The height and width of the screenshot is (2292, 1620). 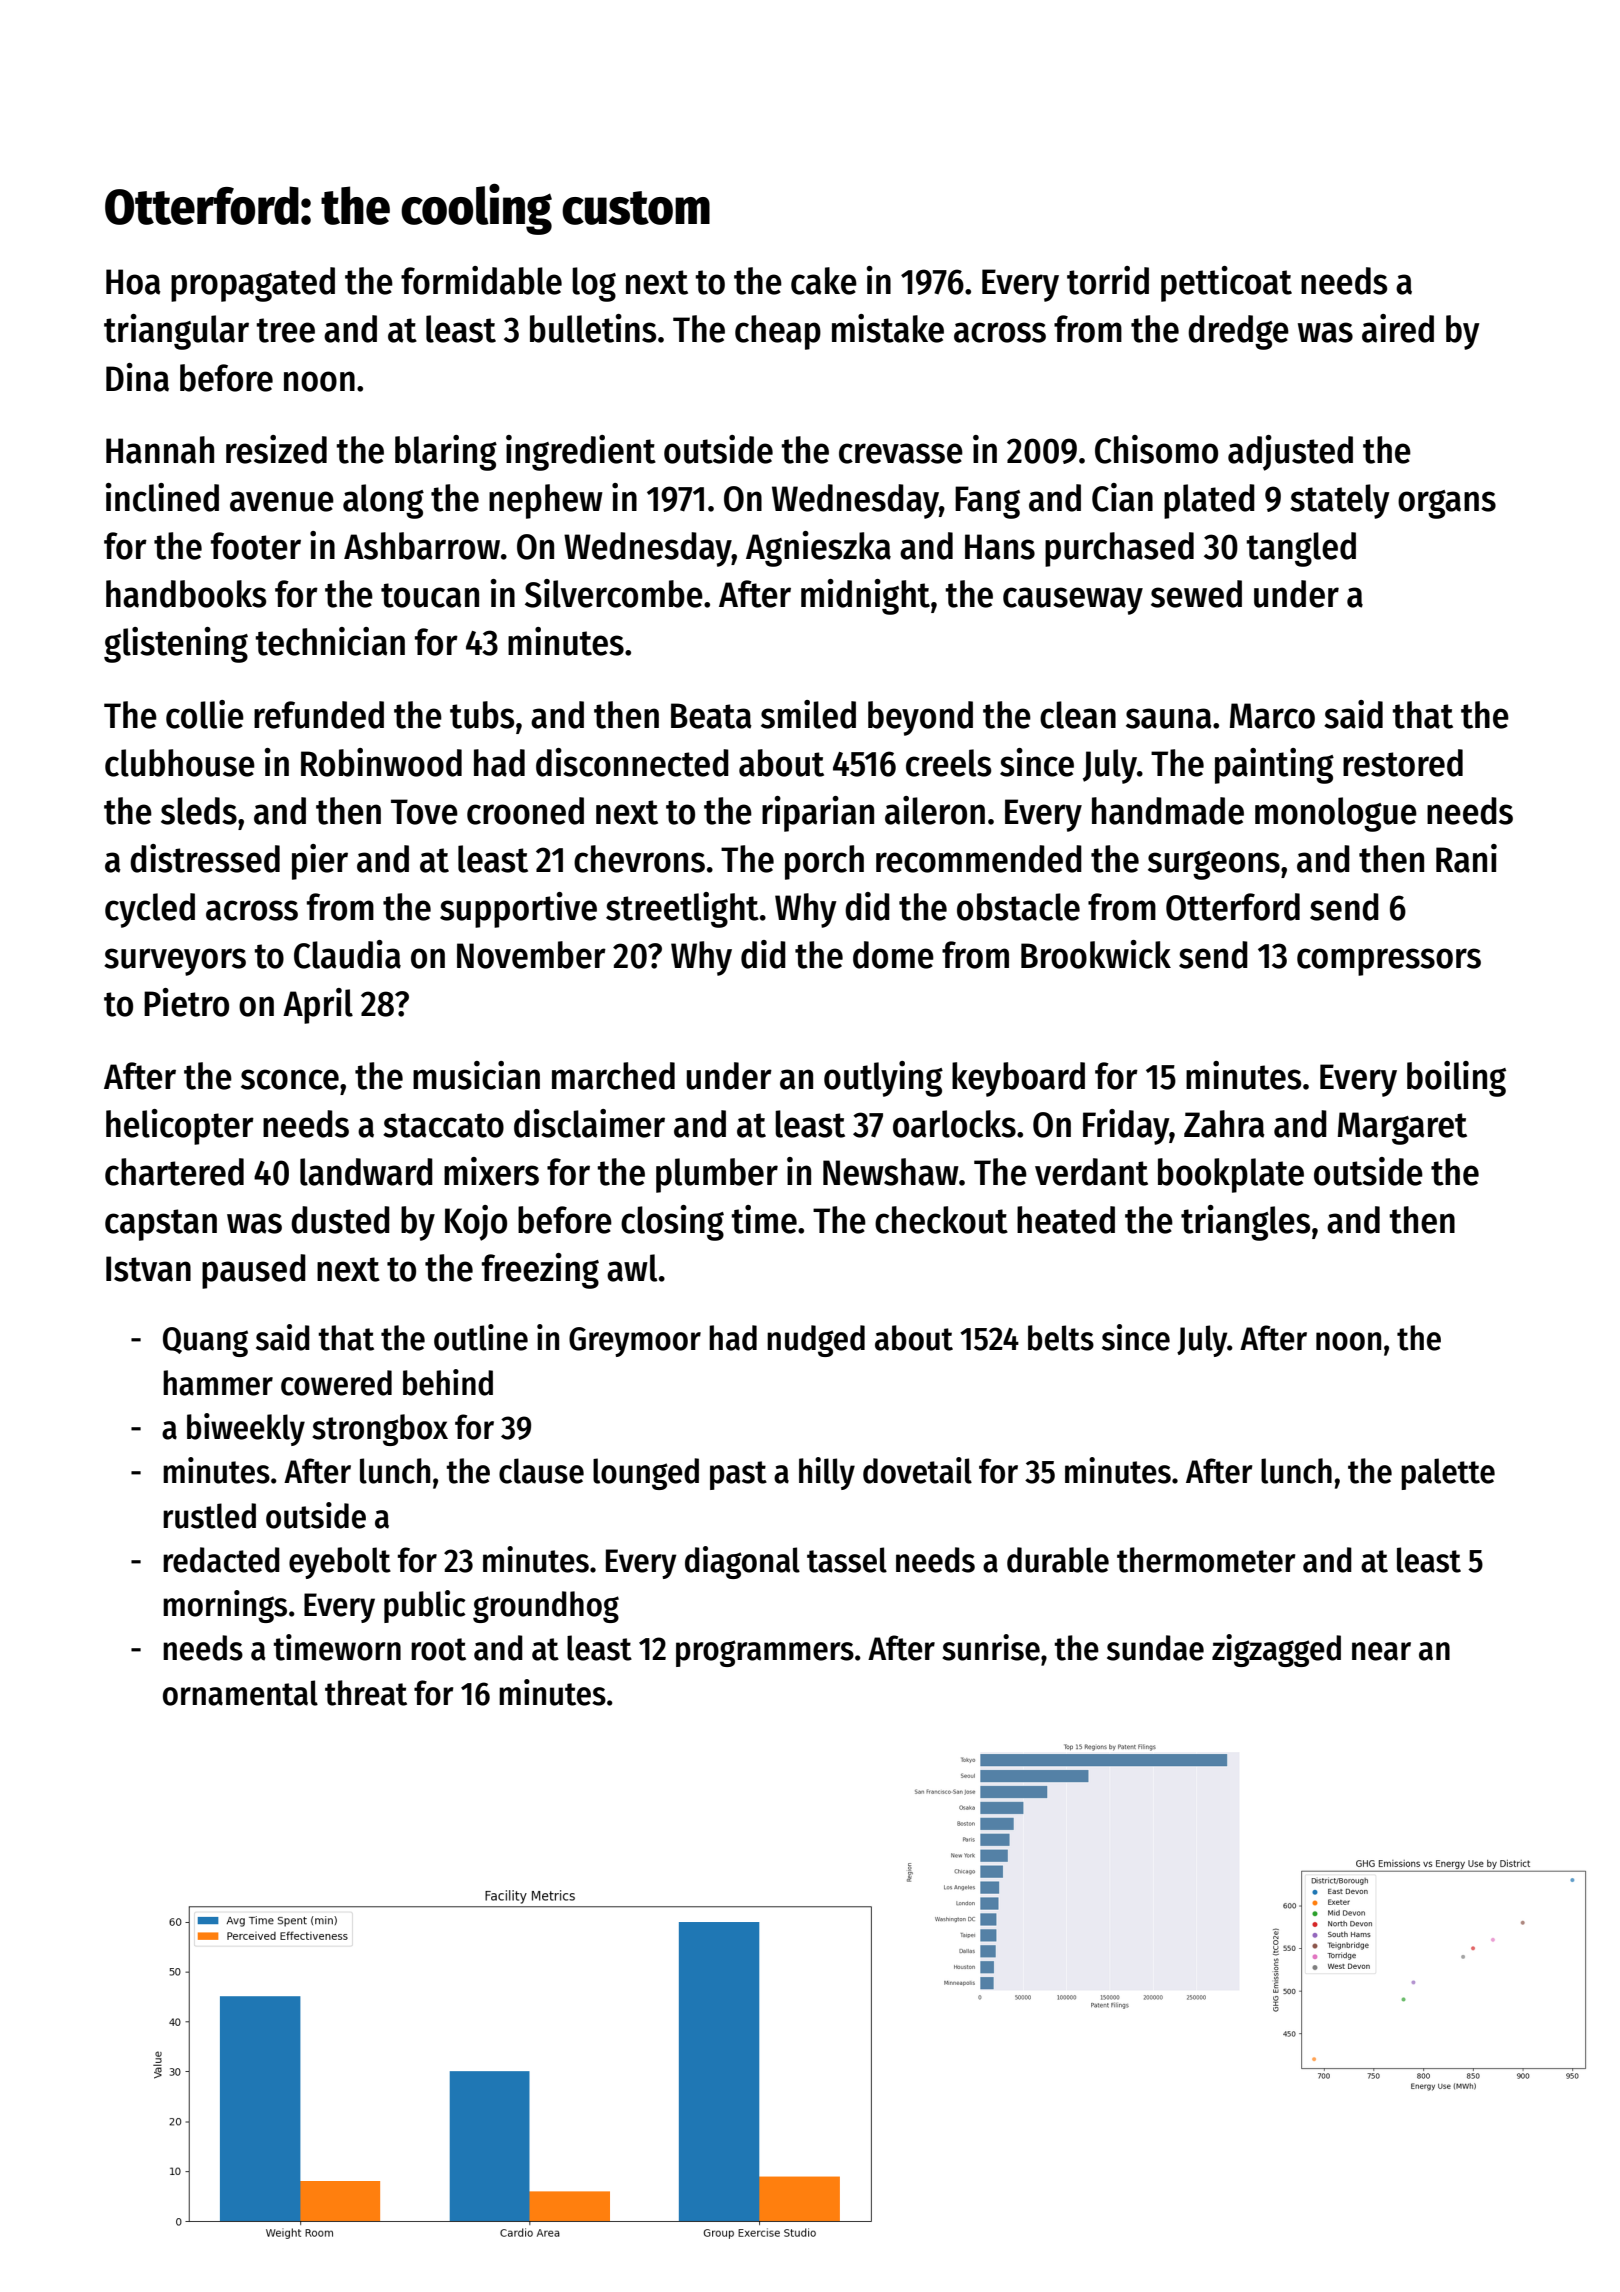 What do you see at coordinates (161, 1225) in the screenshot?
I see `capstan` at bounding box center [161, 1225].
